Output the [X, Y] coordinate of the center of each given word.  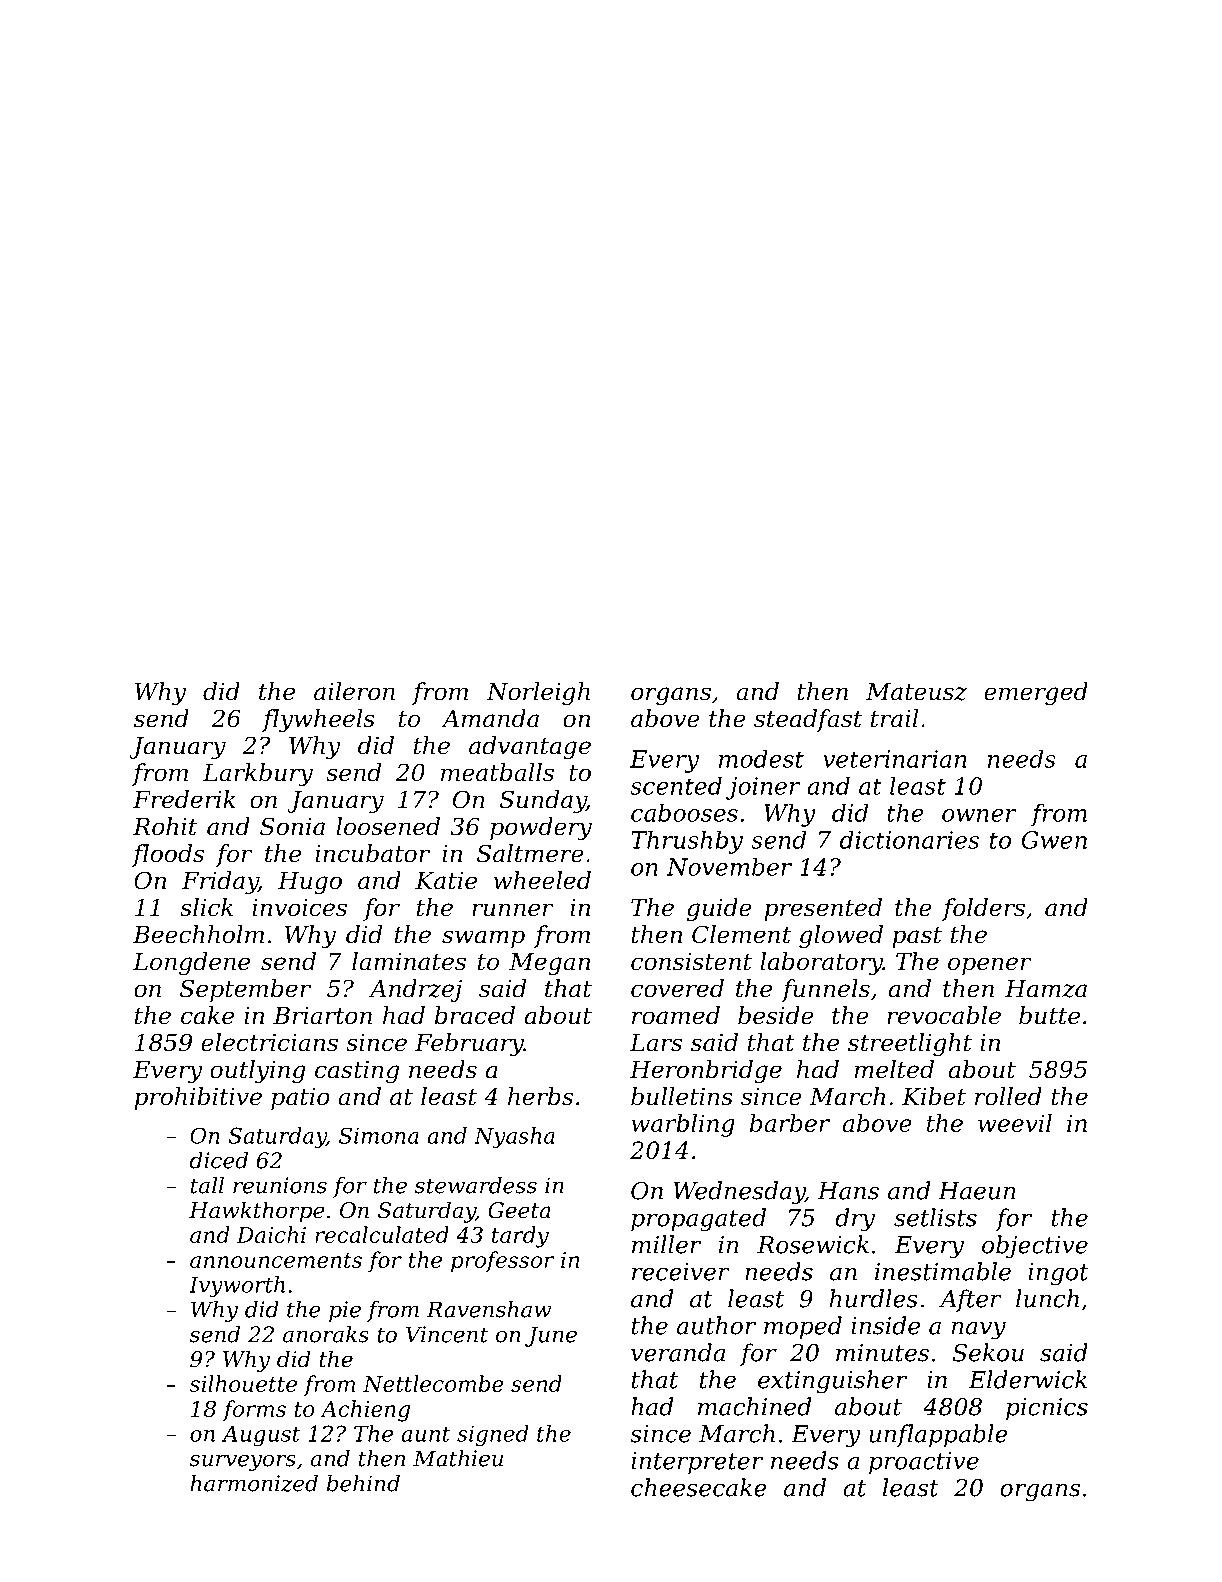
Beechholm [198, 934]
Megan [549, 964]
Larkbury [258, 774]
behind [363, 1483]
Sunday [543, 801]
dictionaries [909, 839]
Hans [848, 1191]
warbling [683, 1125]
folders [983, 909]
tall [207, 1185]
